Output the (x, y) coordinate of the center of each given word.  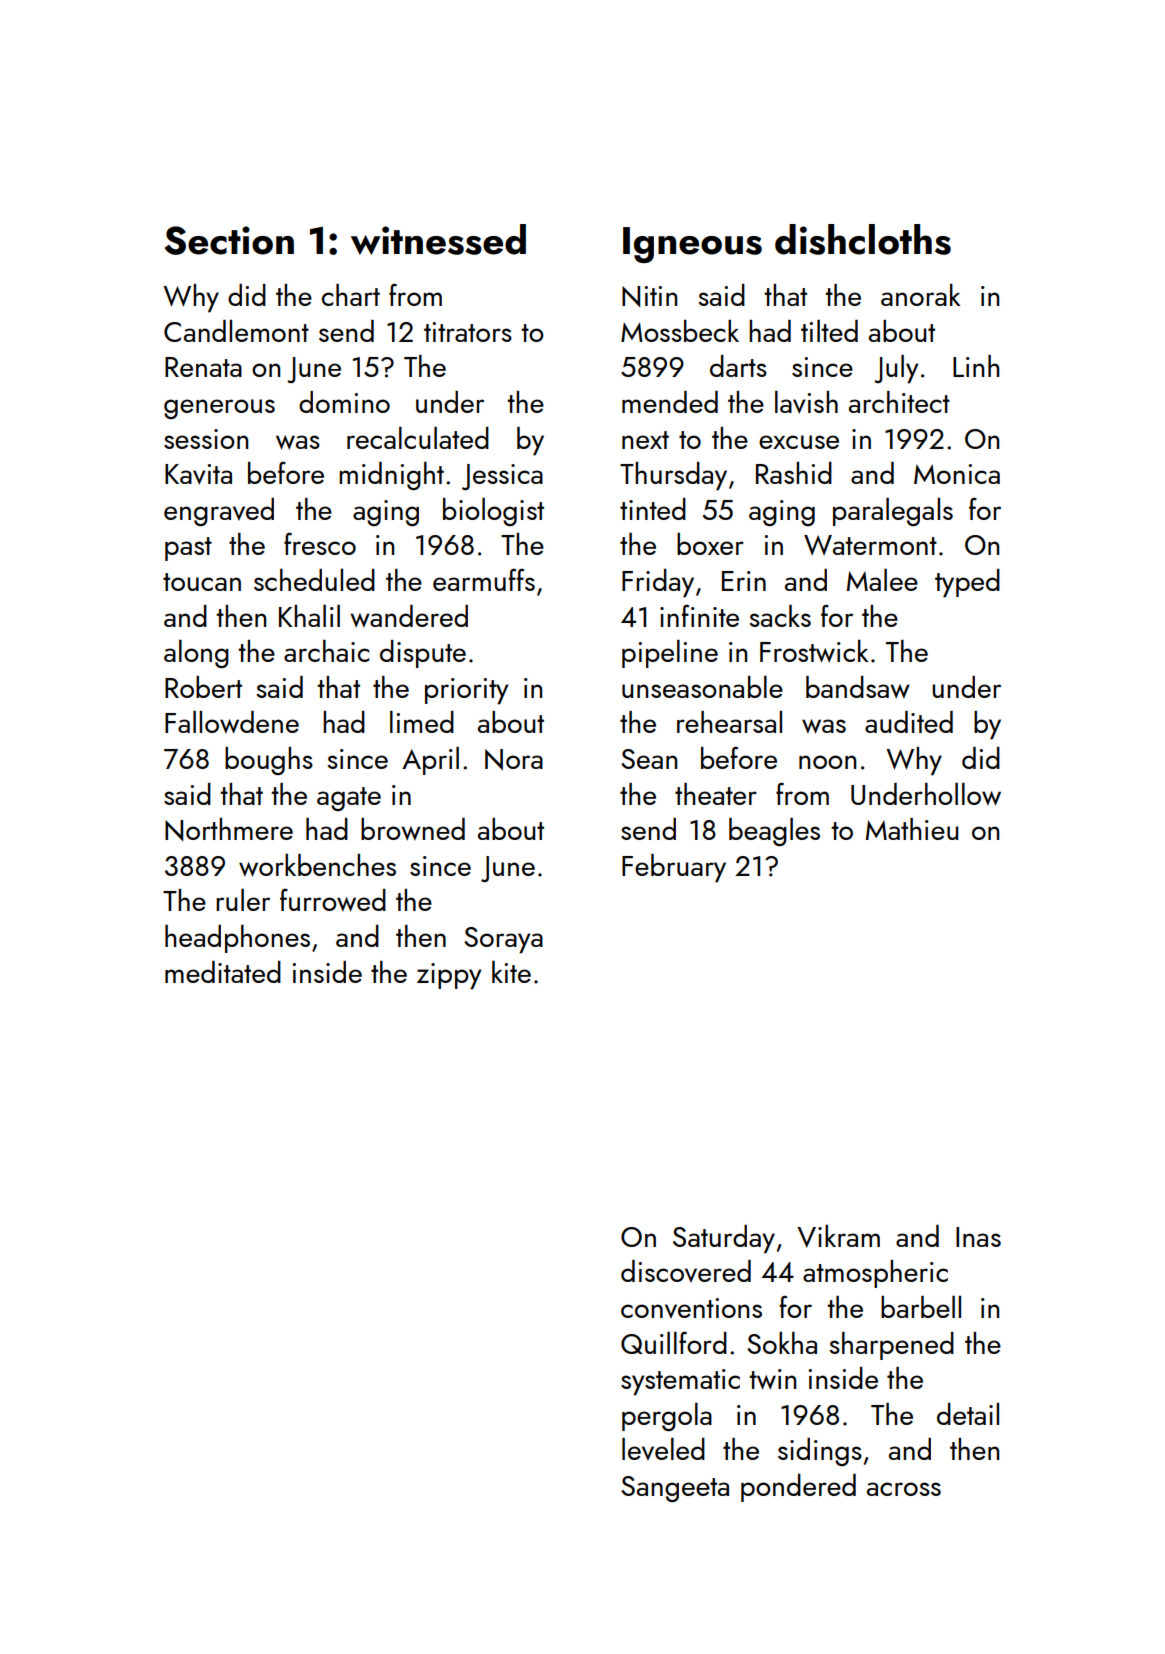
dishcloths (863, 239)
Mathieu (912, 829)
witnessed (438, 239)
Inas (978, 1237)
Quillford (674, 1342)
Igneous (692, 245)
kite (511, 971)
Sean (649, 759)
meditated (223, 972)
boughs (269, 761)
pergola (667, 1417)
